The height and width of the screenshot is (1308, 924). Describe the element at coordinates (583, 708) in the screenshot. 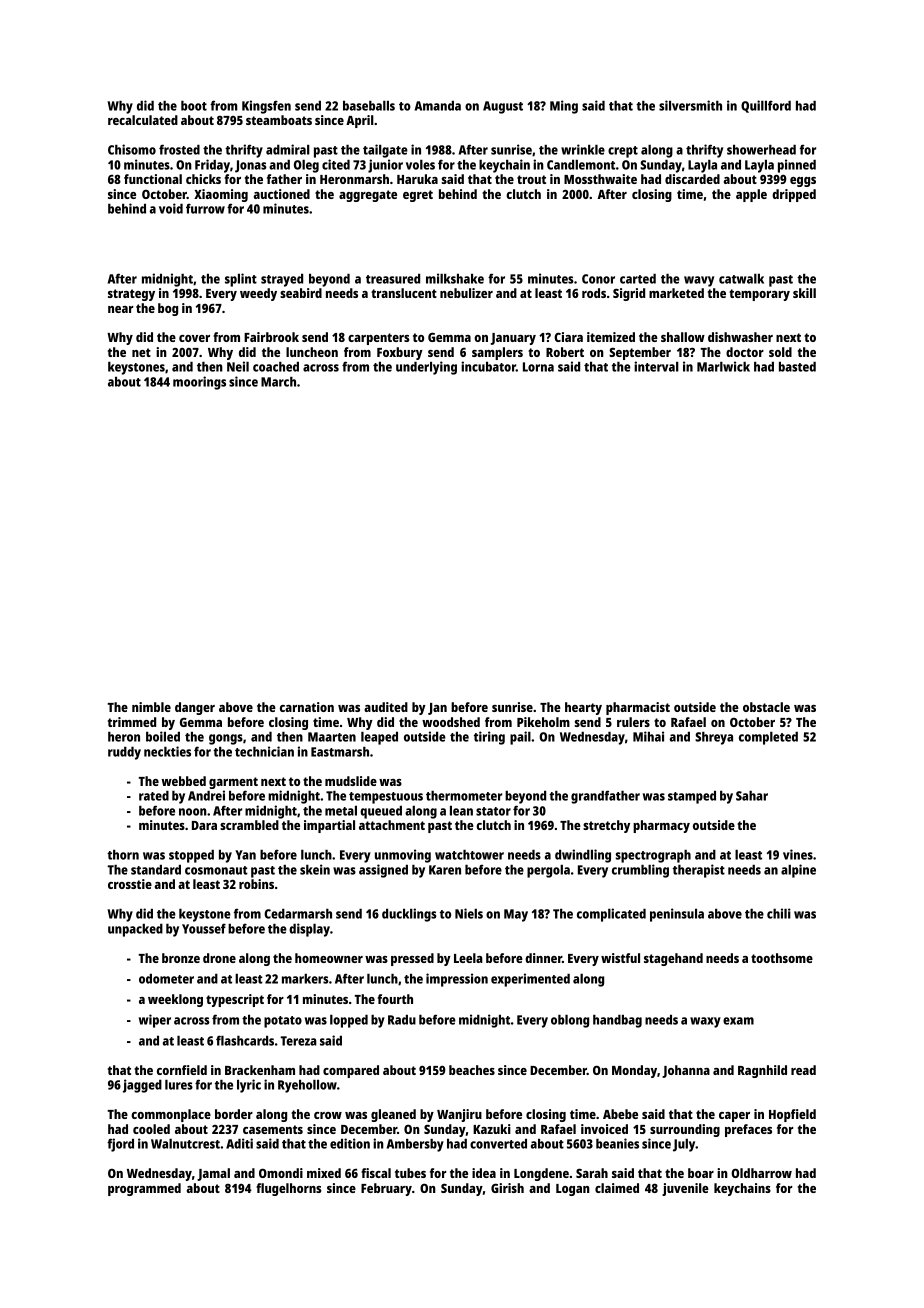

I see `hearty` at that location.
